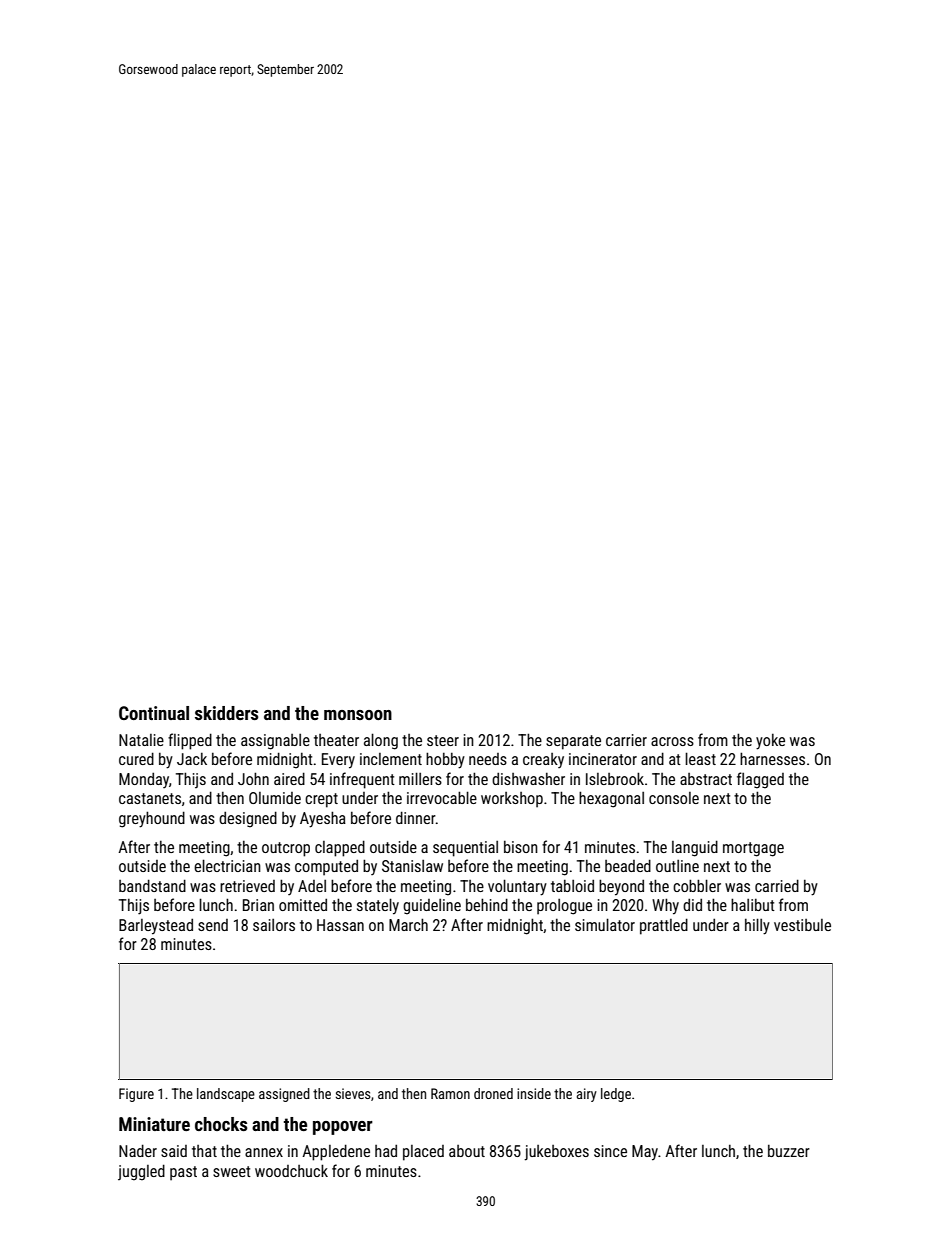 The height and width of the page is (1233, 952). What do you see at coordinates (772, 758) in the page?
I see `harnesses` at bounding box center [772, 758].
